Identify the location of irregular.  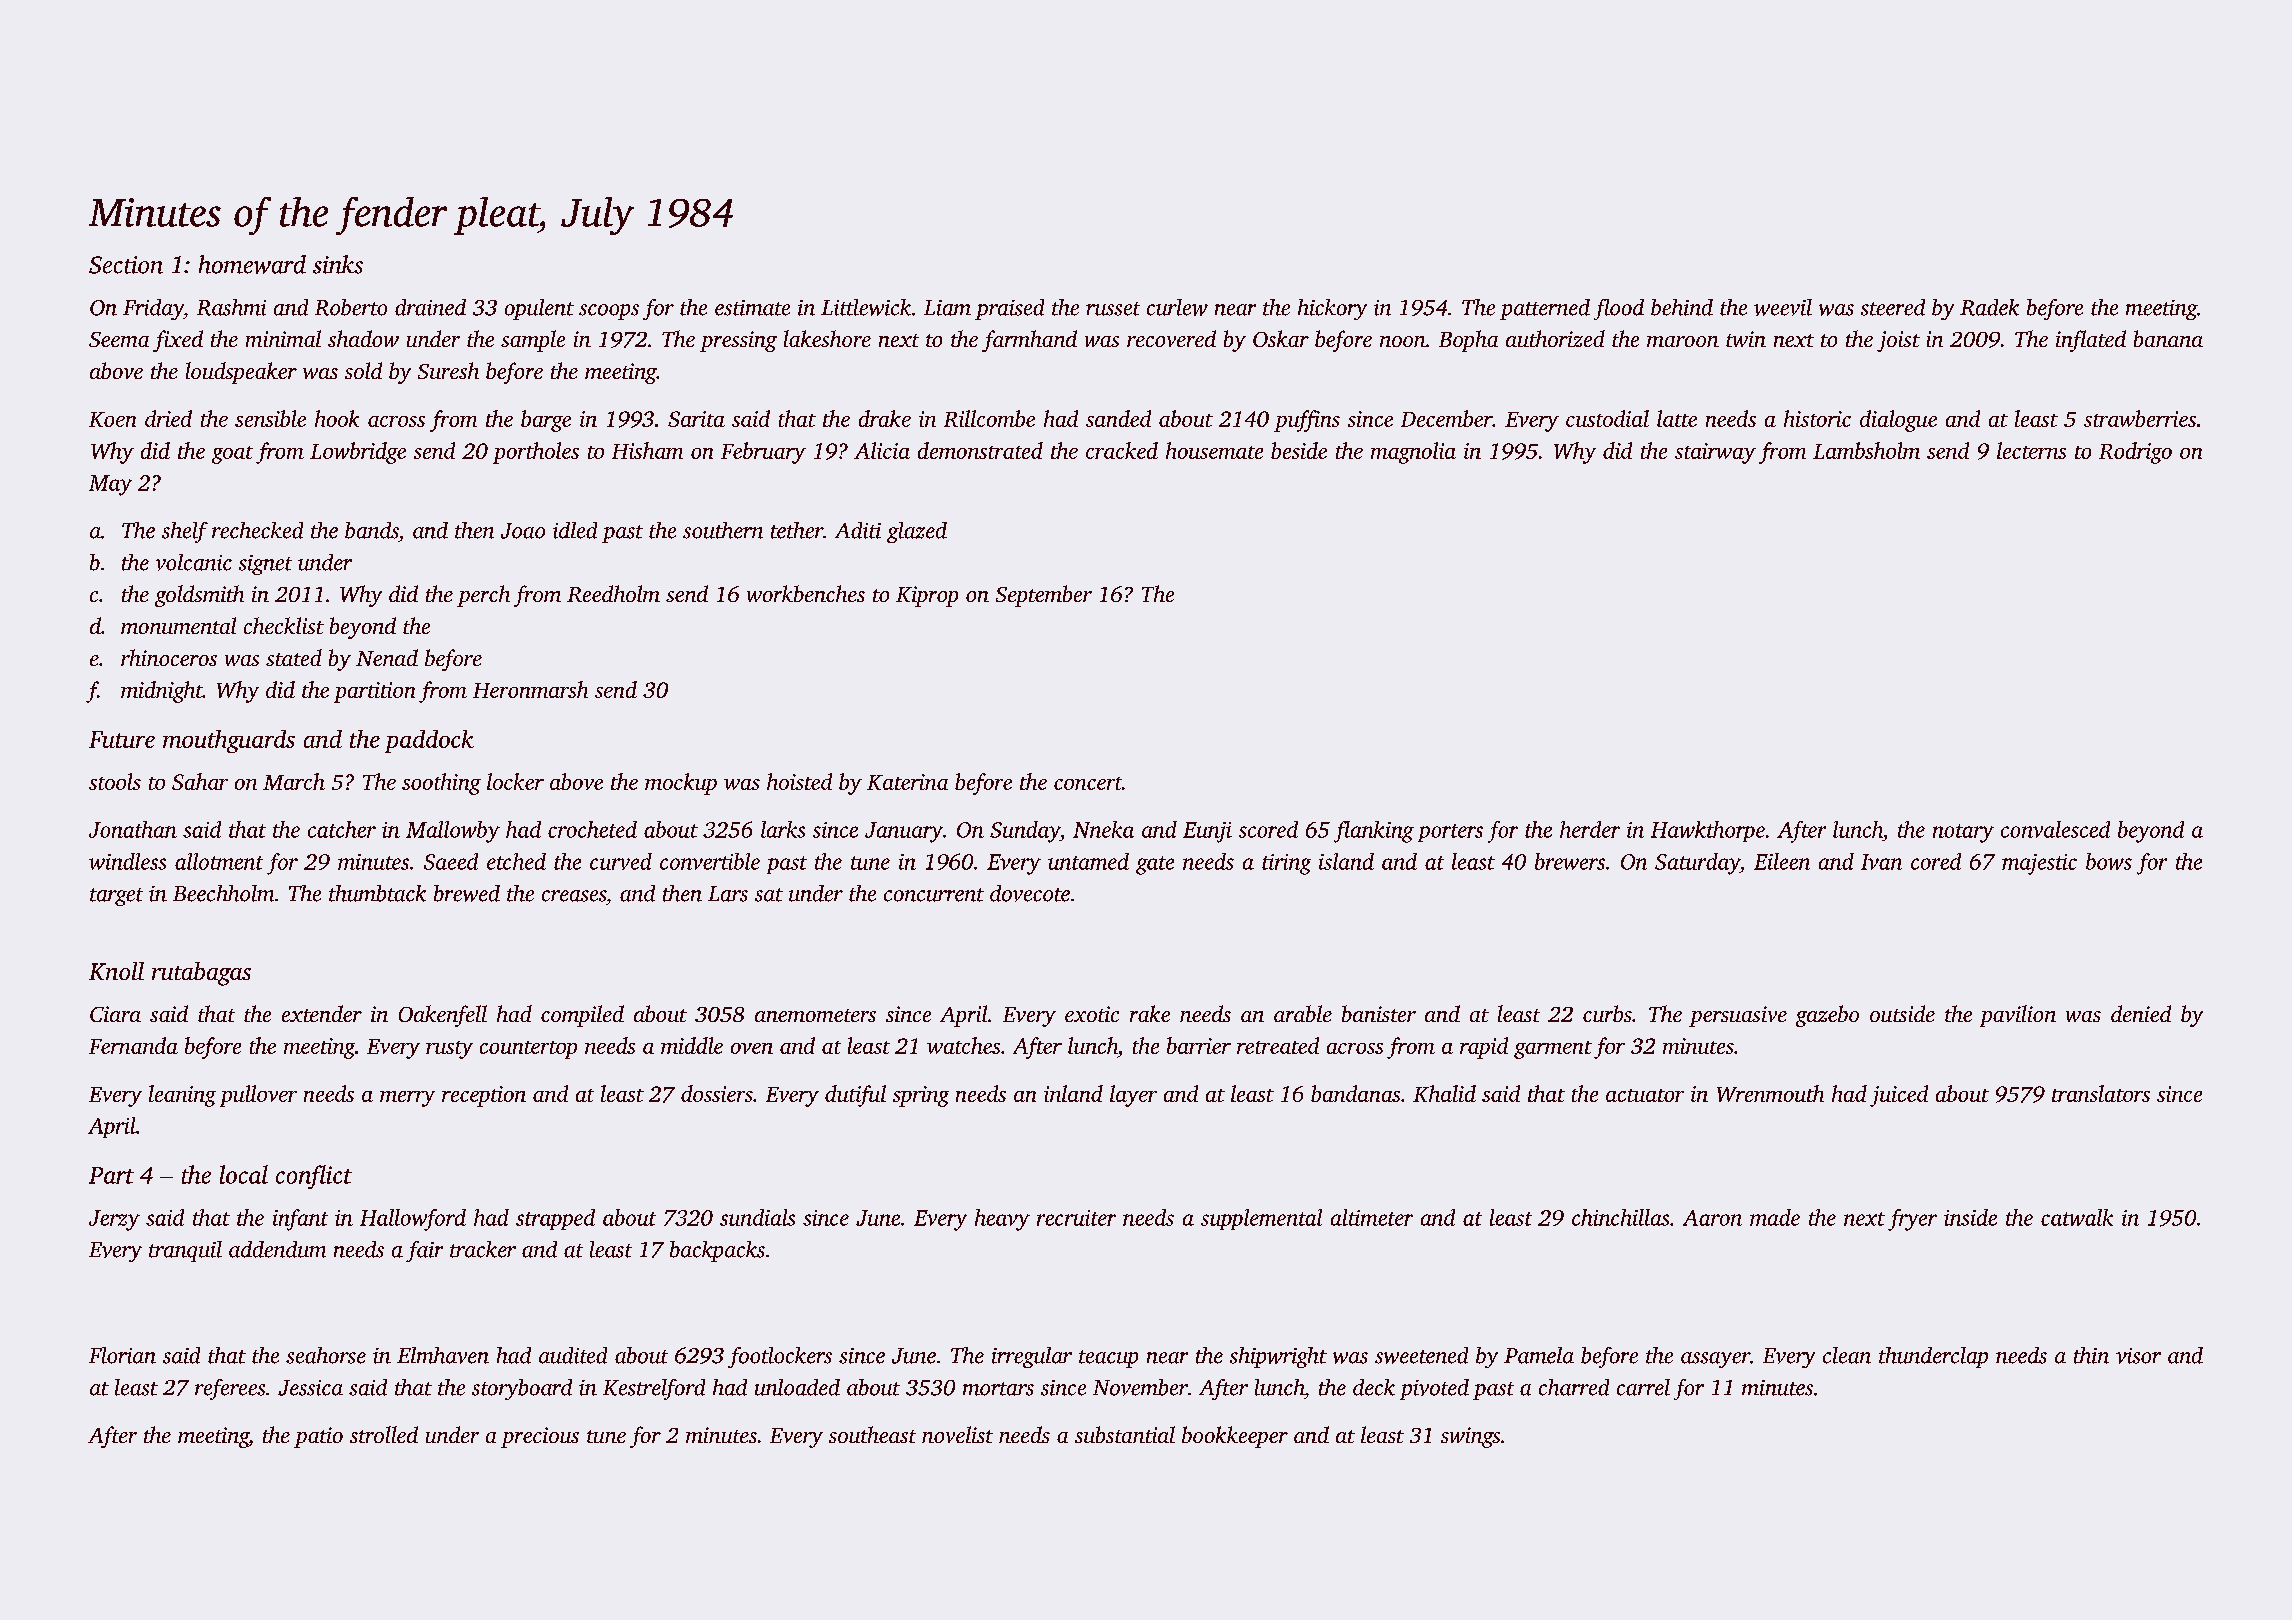
(1032, 1357).
